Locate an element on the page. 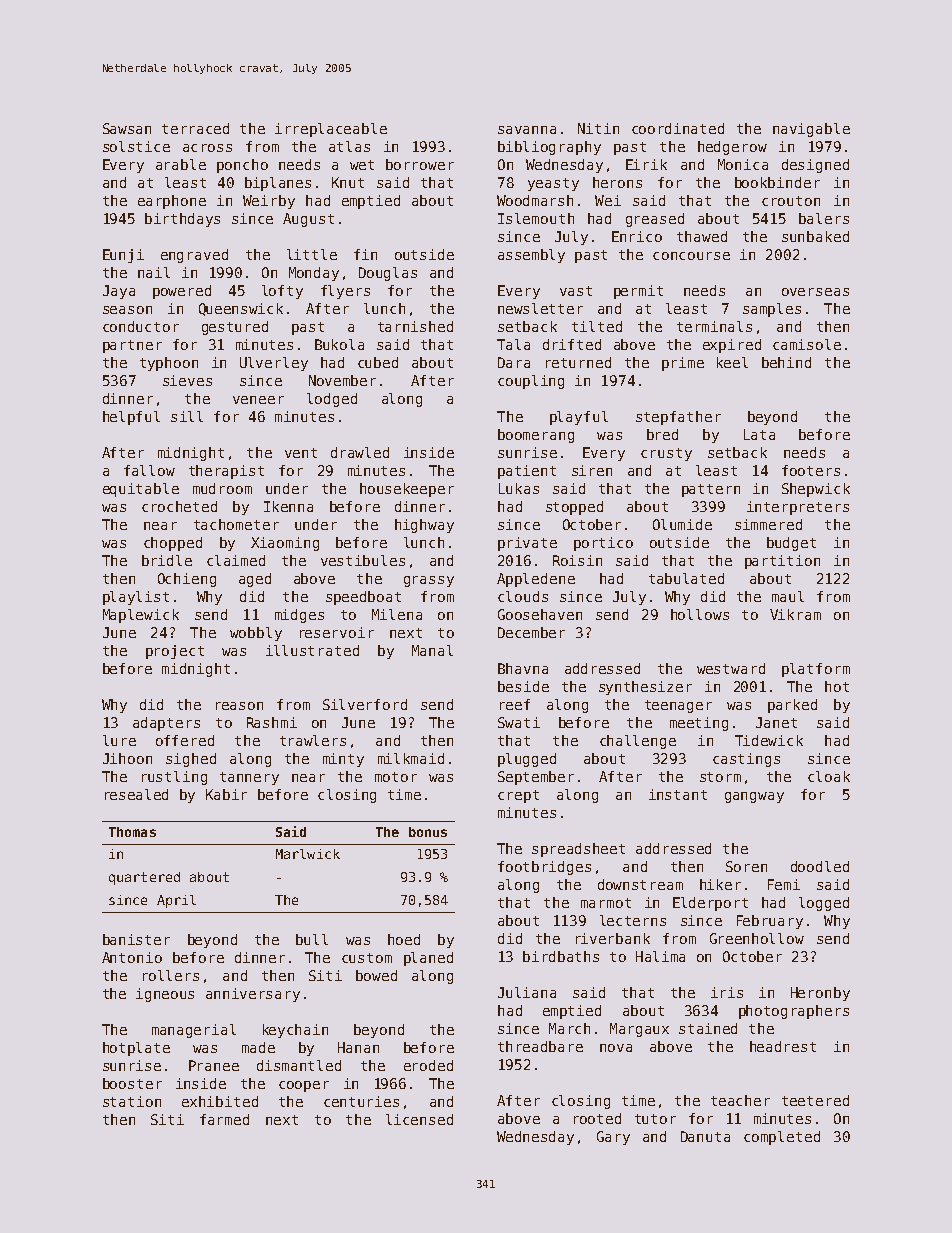  balers is located at coordinates (824, 218).
